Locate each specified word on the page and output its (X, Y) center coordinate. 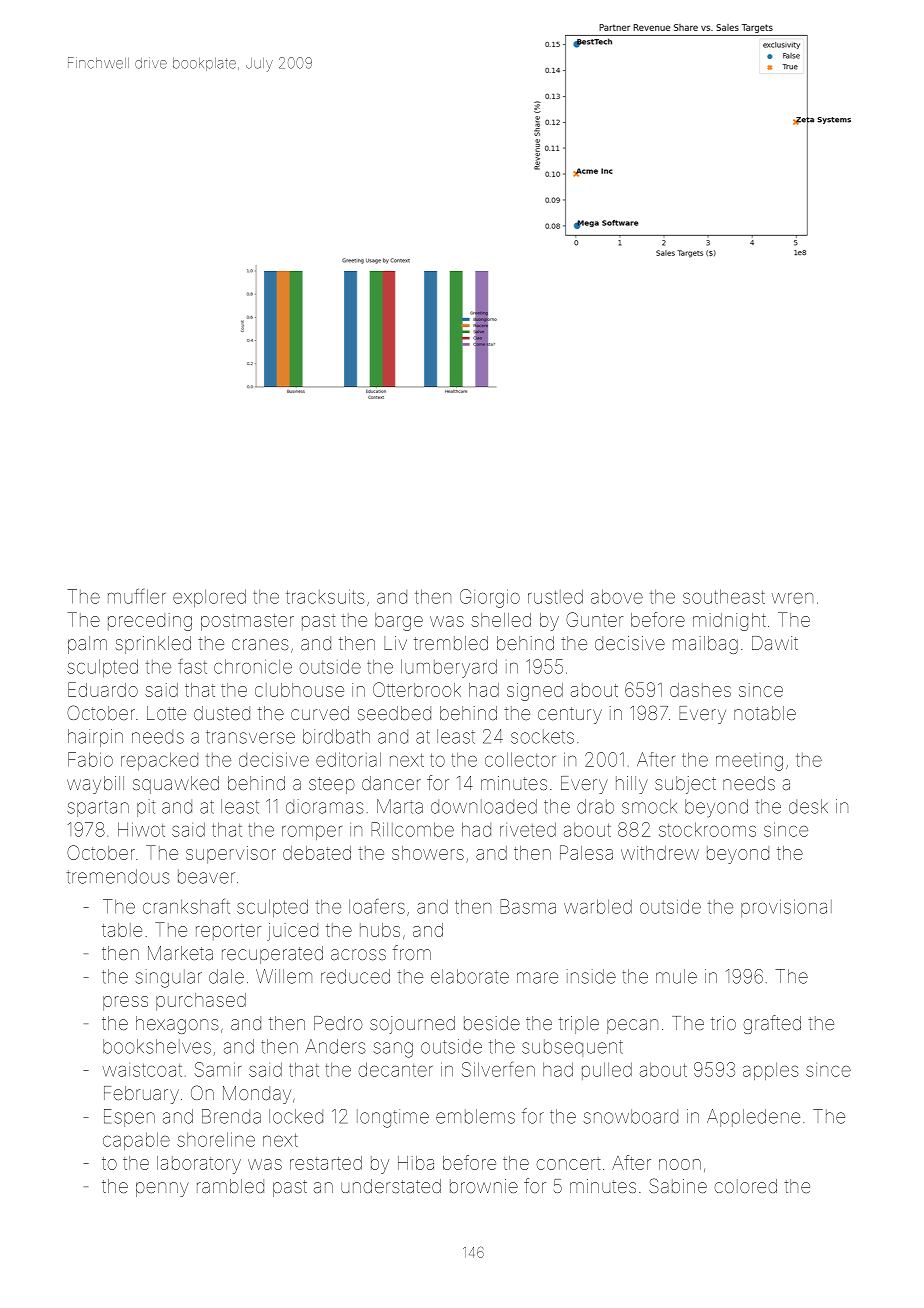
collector (520, 759)
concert (568, 1163)
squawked (176, 785)
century (570, 715)
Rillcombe (412, 829)
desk (808, 806)
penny (162, 1189)
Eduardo (103, 689)
